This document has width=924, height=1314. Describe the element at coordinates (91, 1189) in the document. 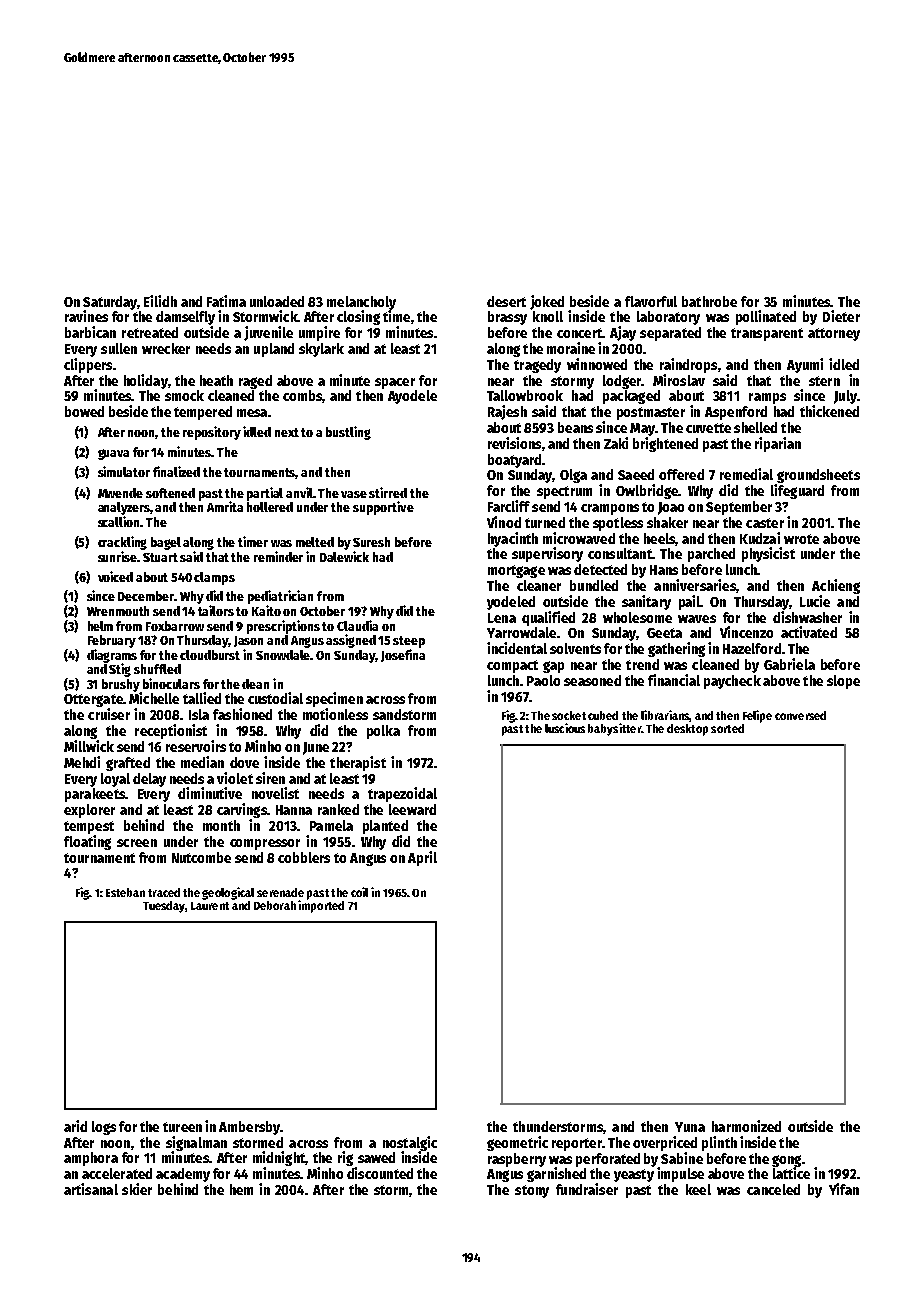

I see `artisanal` at that location.
